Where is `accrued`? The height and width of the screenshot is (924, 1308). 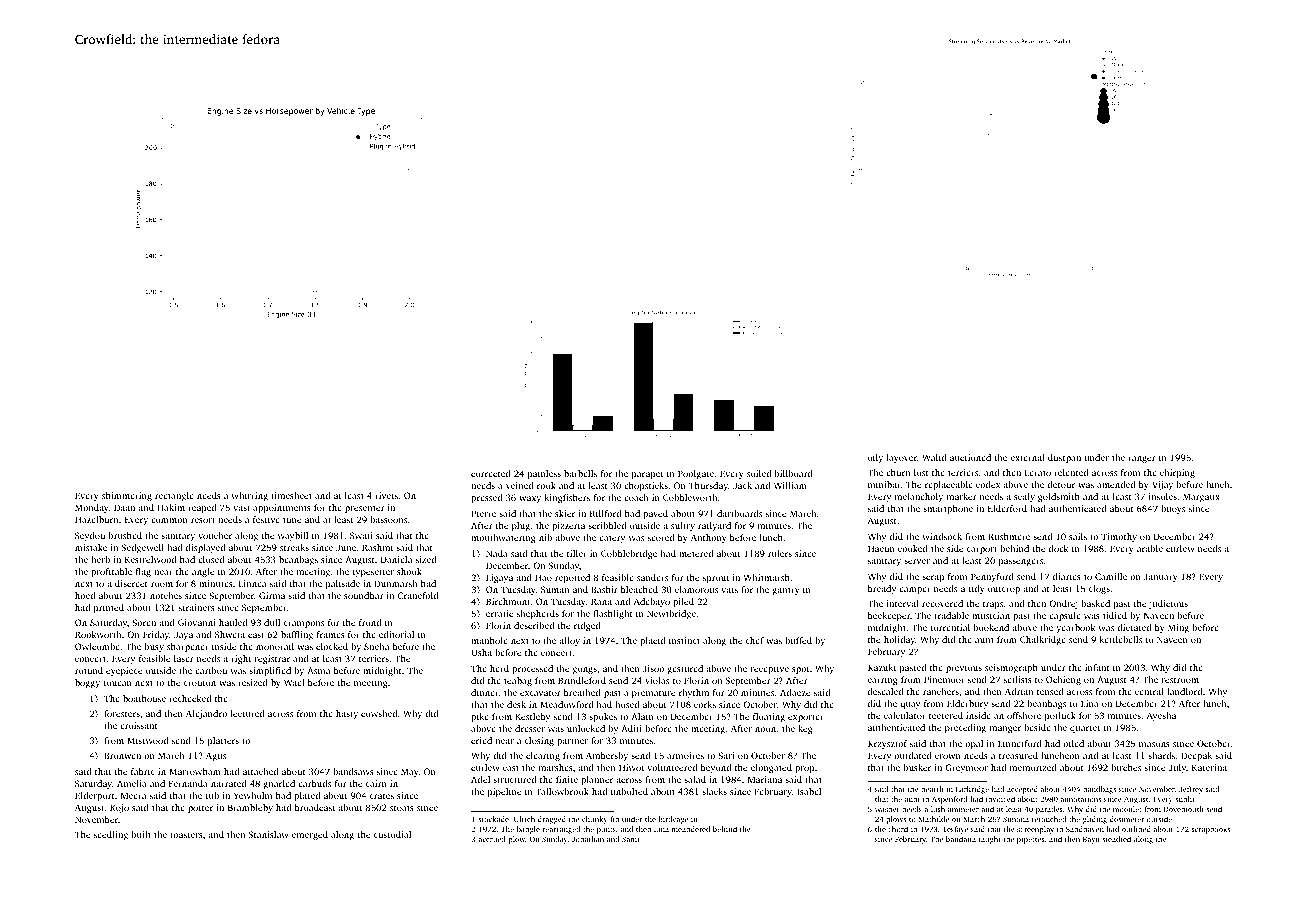
accrued is located at coordinates (491, 839).
